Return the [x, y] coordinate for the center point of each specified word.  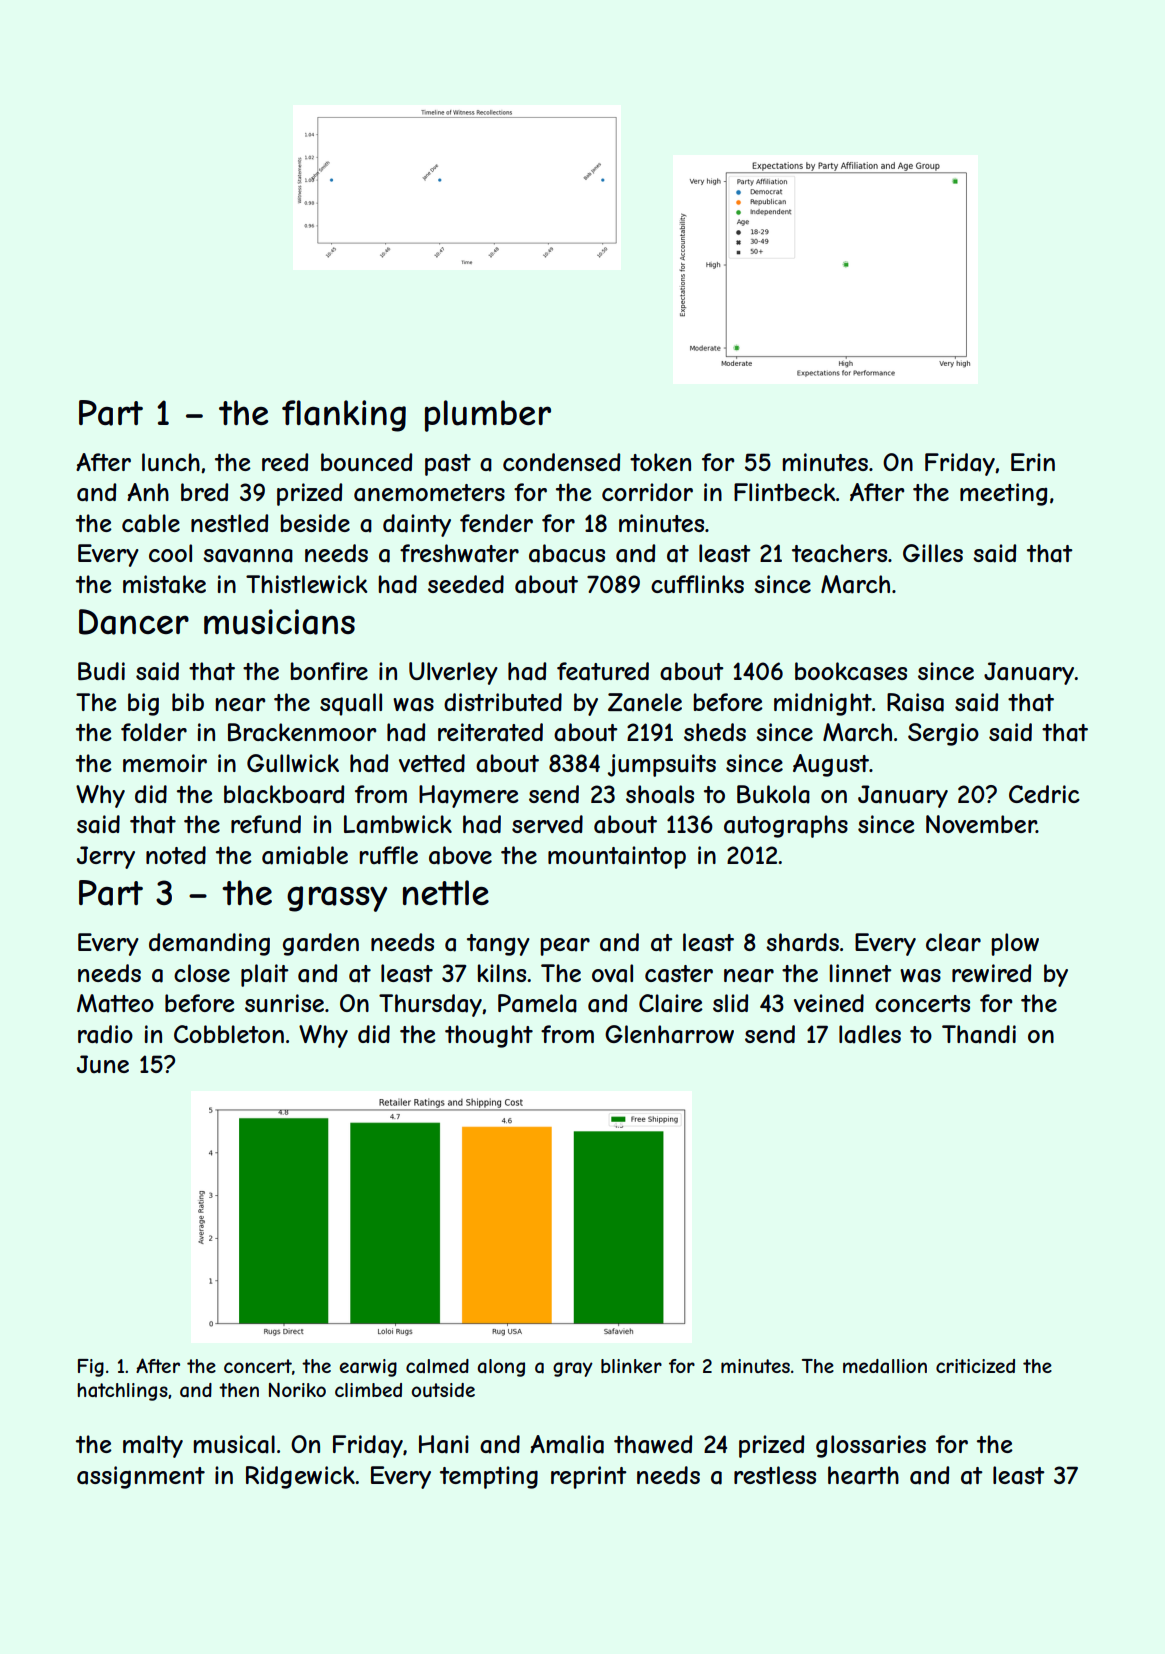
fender [496, 523]
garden [321, 944]
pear [565, 947]
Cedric [1044, 794]
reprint [589, 1477]
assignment [141, 1477]
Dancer [134, 622]
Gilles [933, 553]
